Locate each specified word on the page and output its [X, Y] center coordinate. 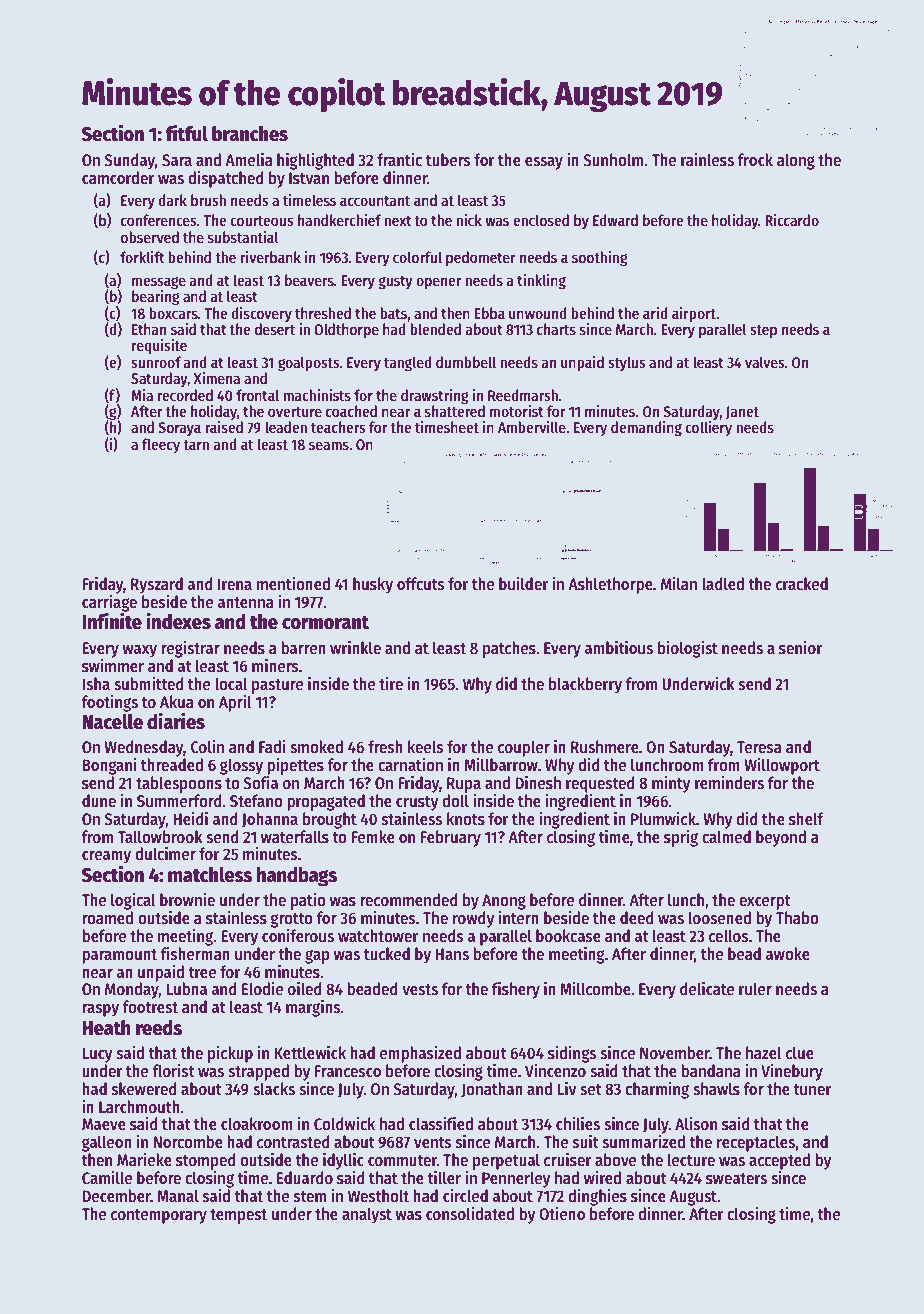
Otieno [562, 1214]
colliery [708, 429]
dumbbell [466, 362]
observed [150, 237]
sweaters [736, 1179]
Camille [107, 1178]
